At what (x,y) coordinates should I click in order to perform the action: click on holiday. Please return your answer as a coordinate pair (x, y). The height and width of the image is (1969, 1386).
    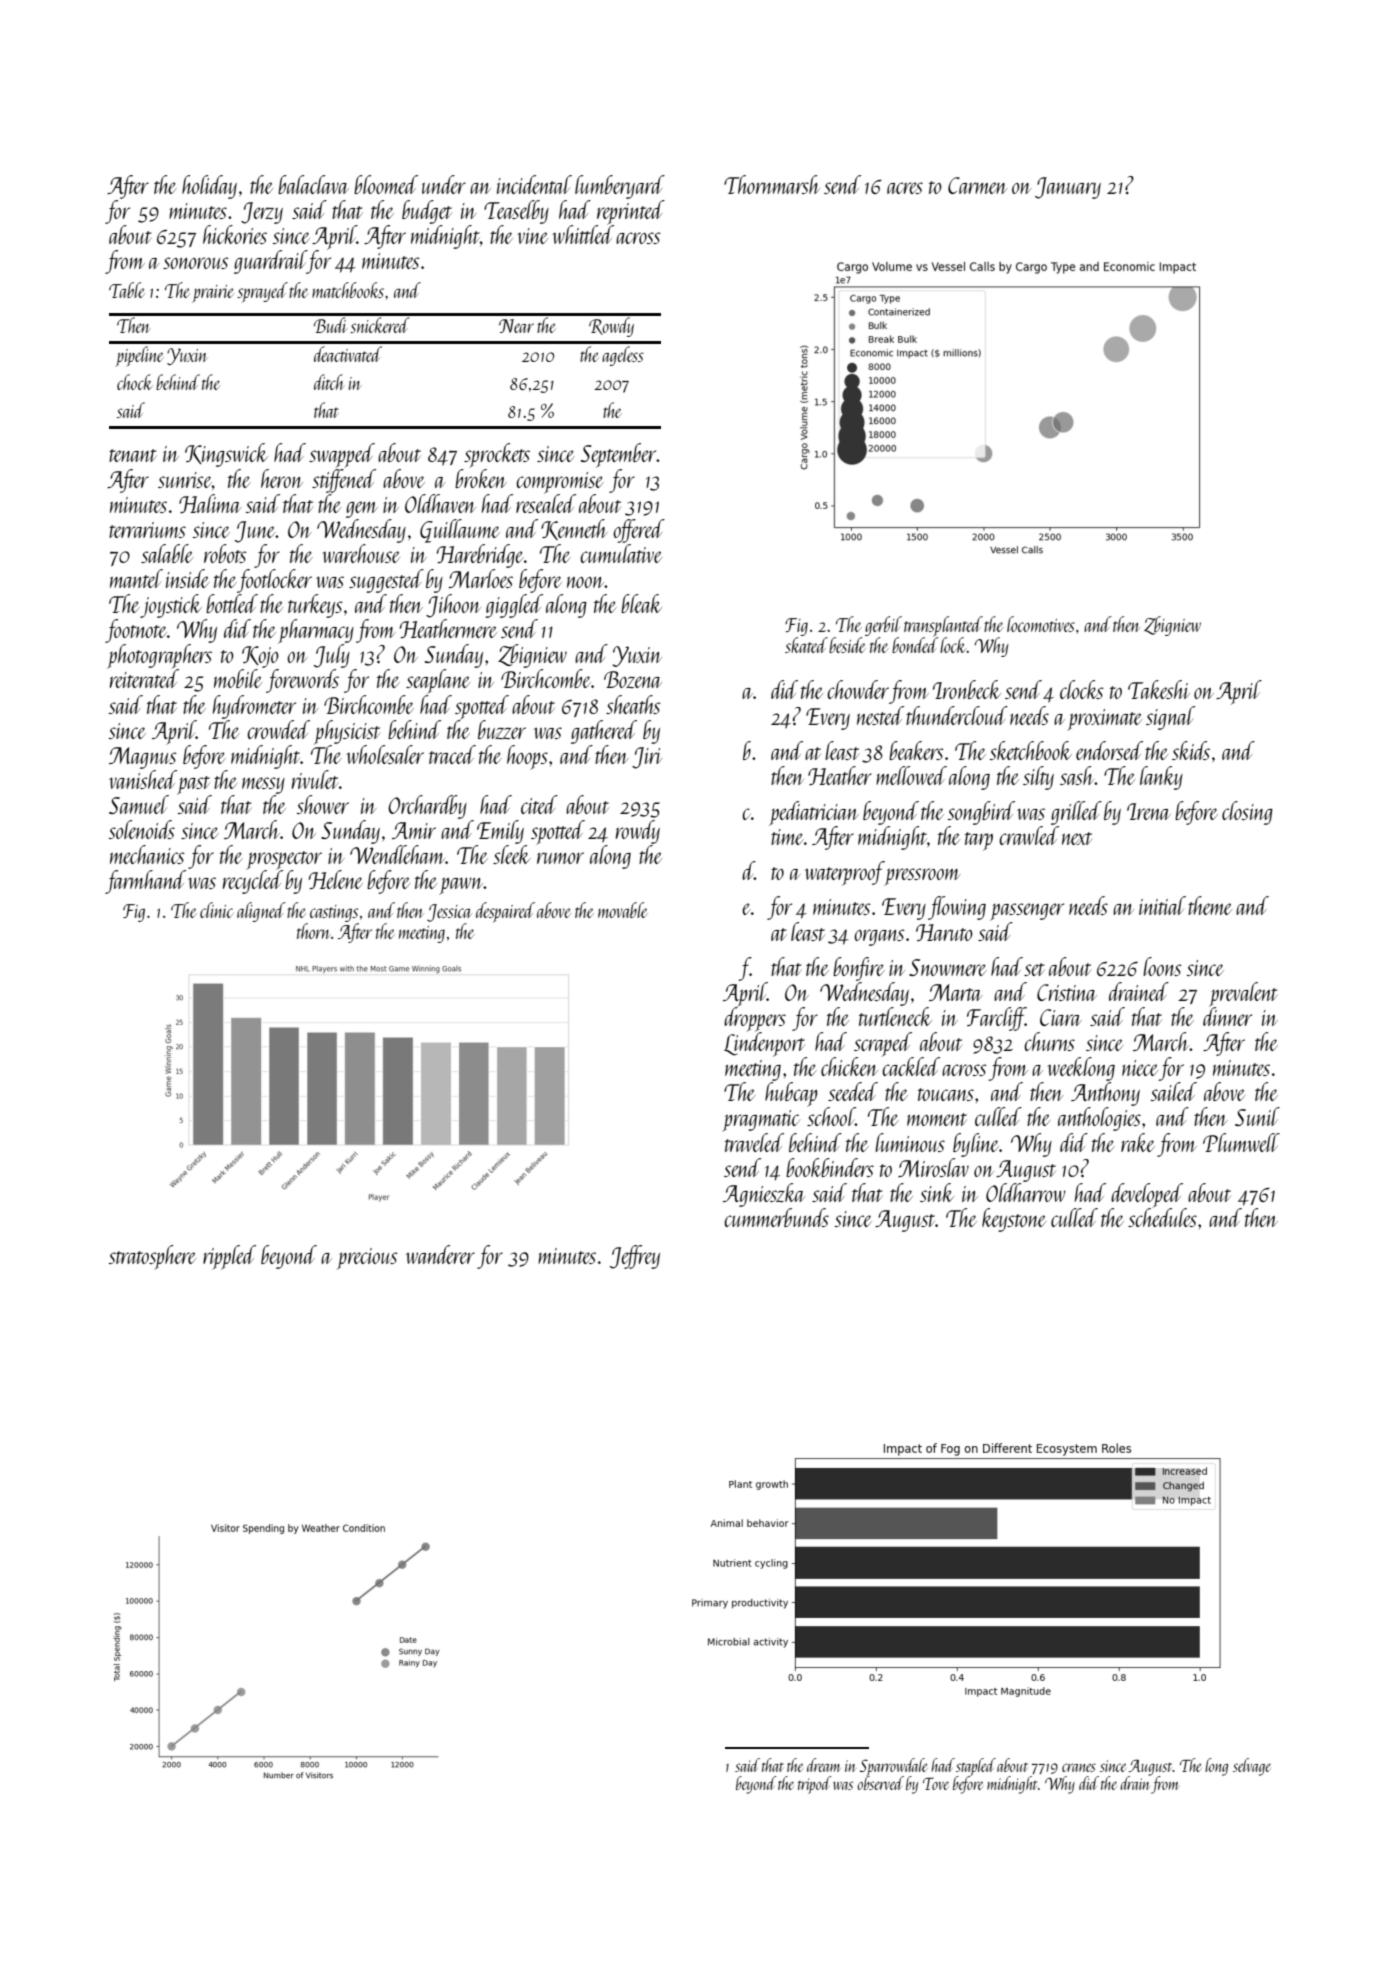
    Looking at the image, I should click on (209, 187).
